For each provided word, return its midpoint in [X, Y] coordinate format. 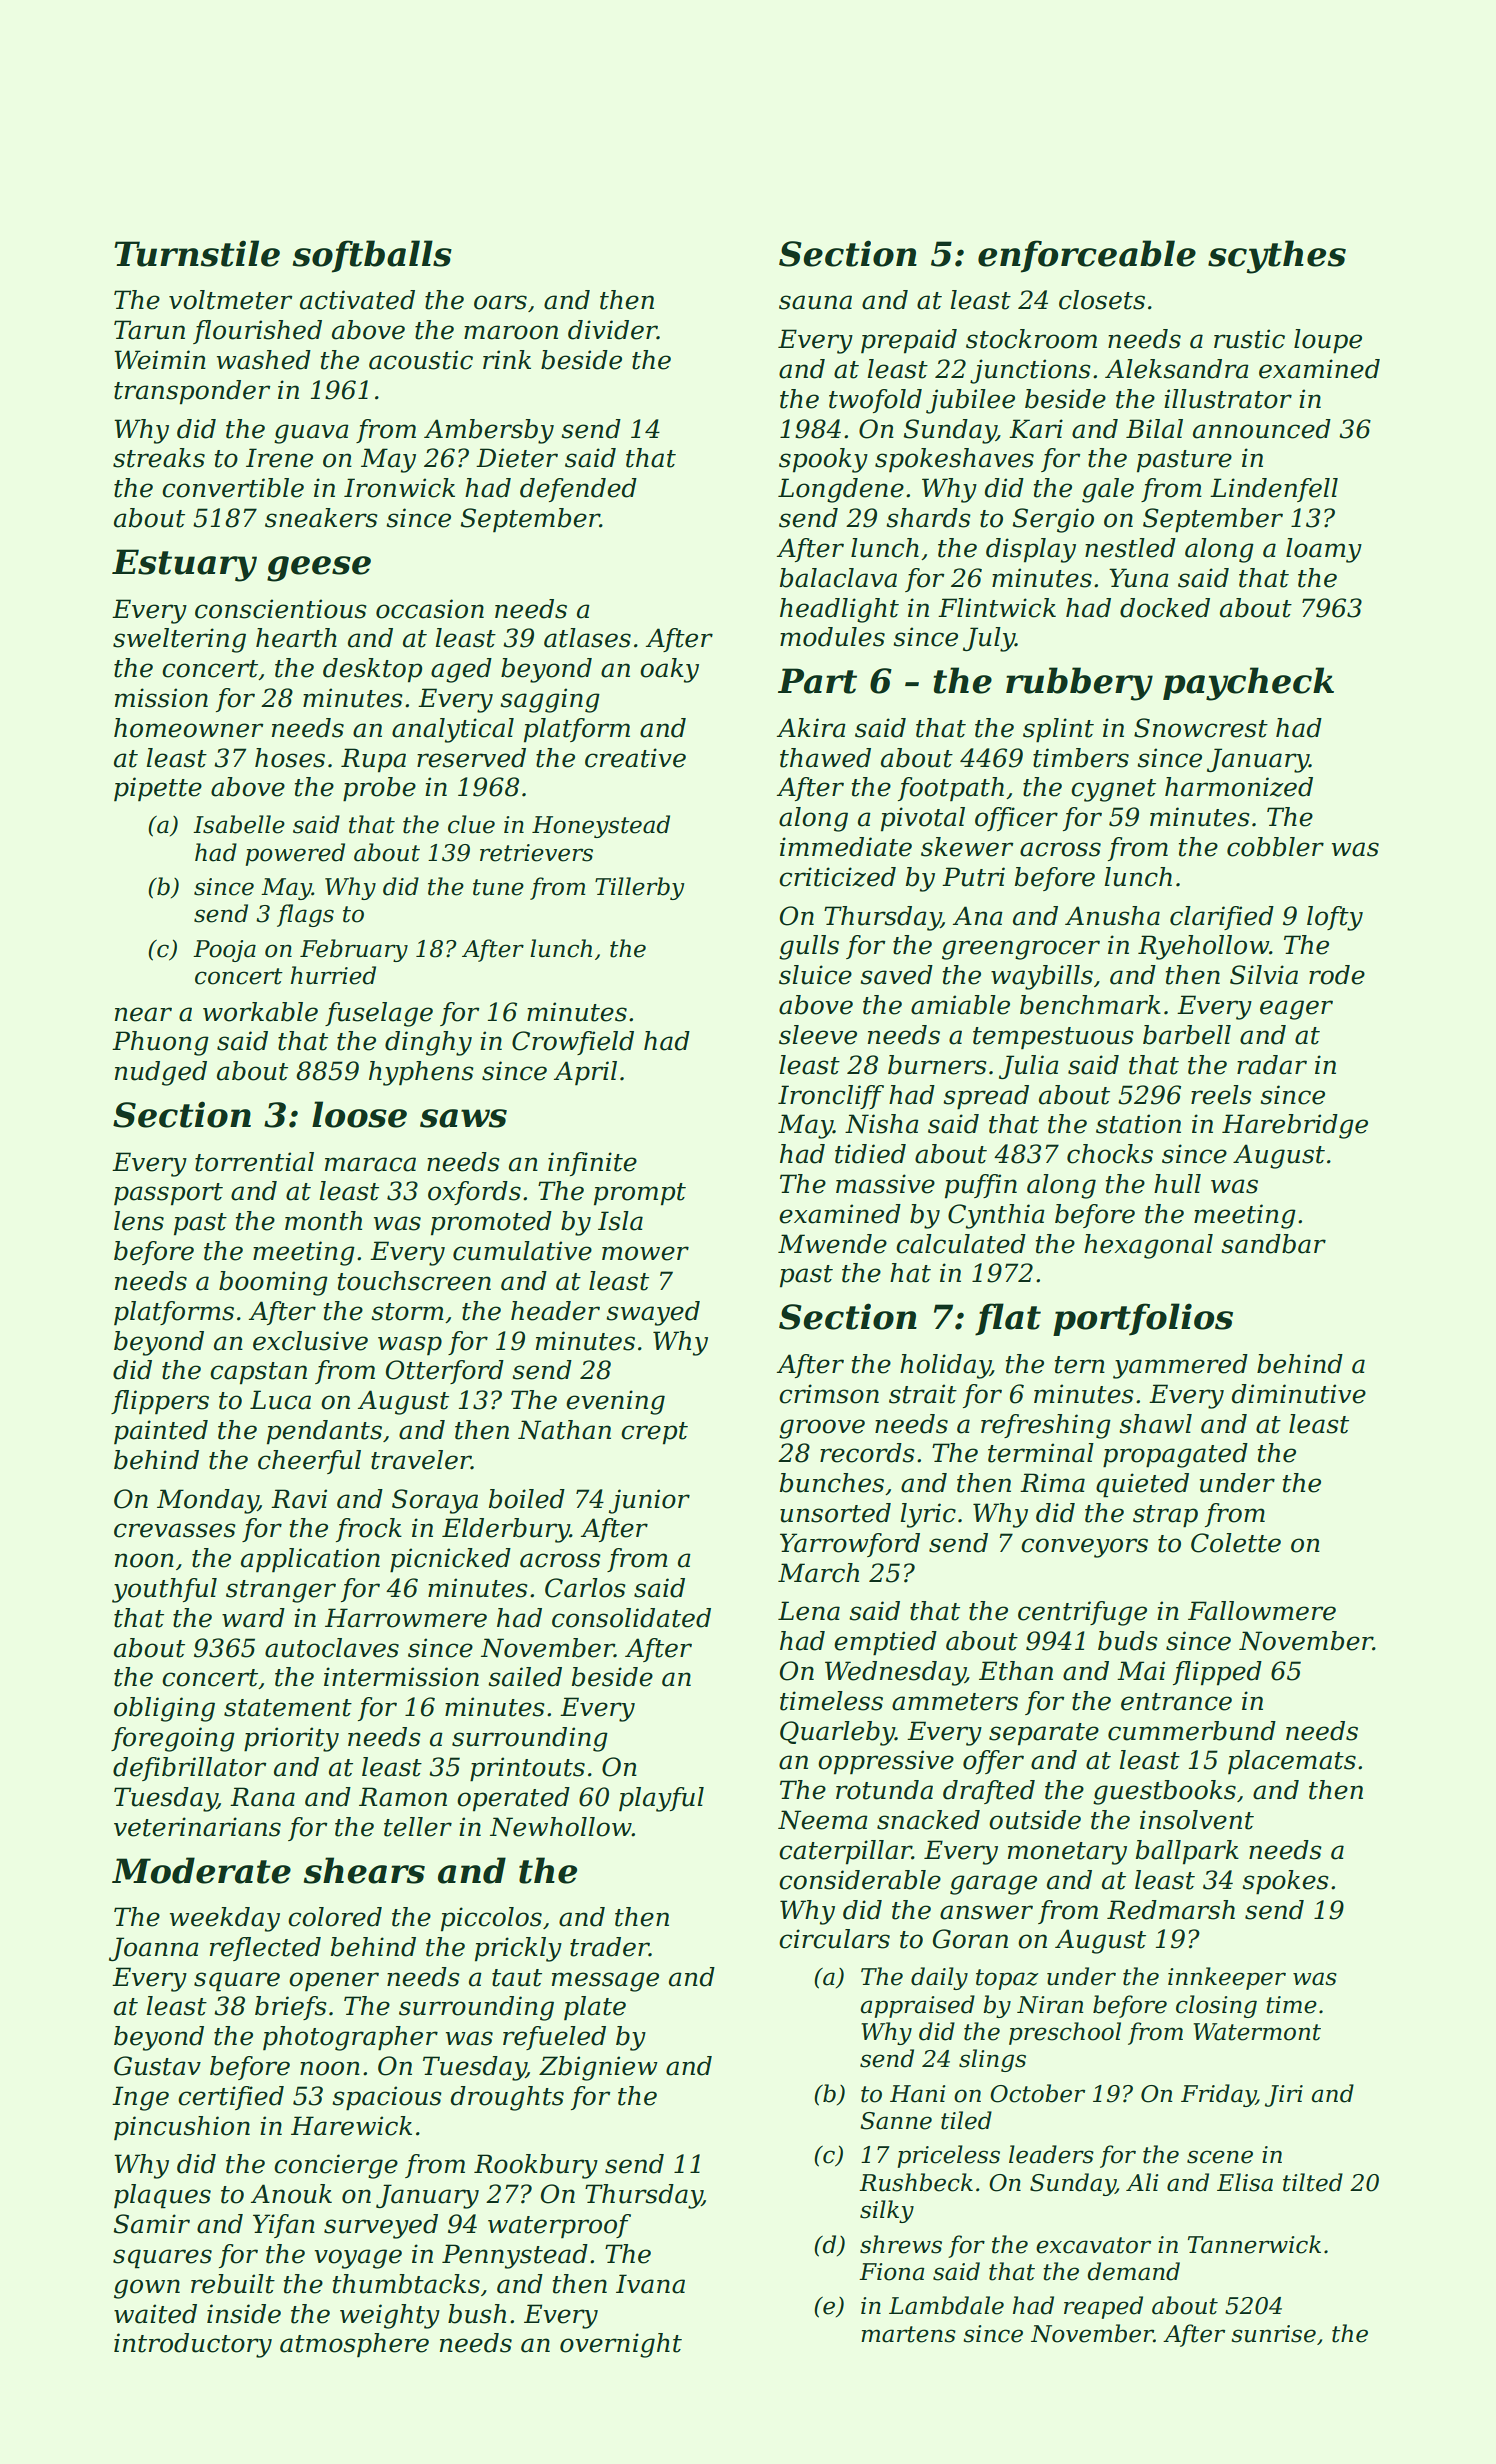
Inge [140, 2098]
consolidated [631, 1618]
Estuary [184, 565]
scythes [1277, 257]
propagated [1175, 1455]
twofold [875, 401]
